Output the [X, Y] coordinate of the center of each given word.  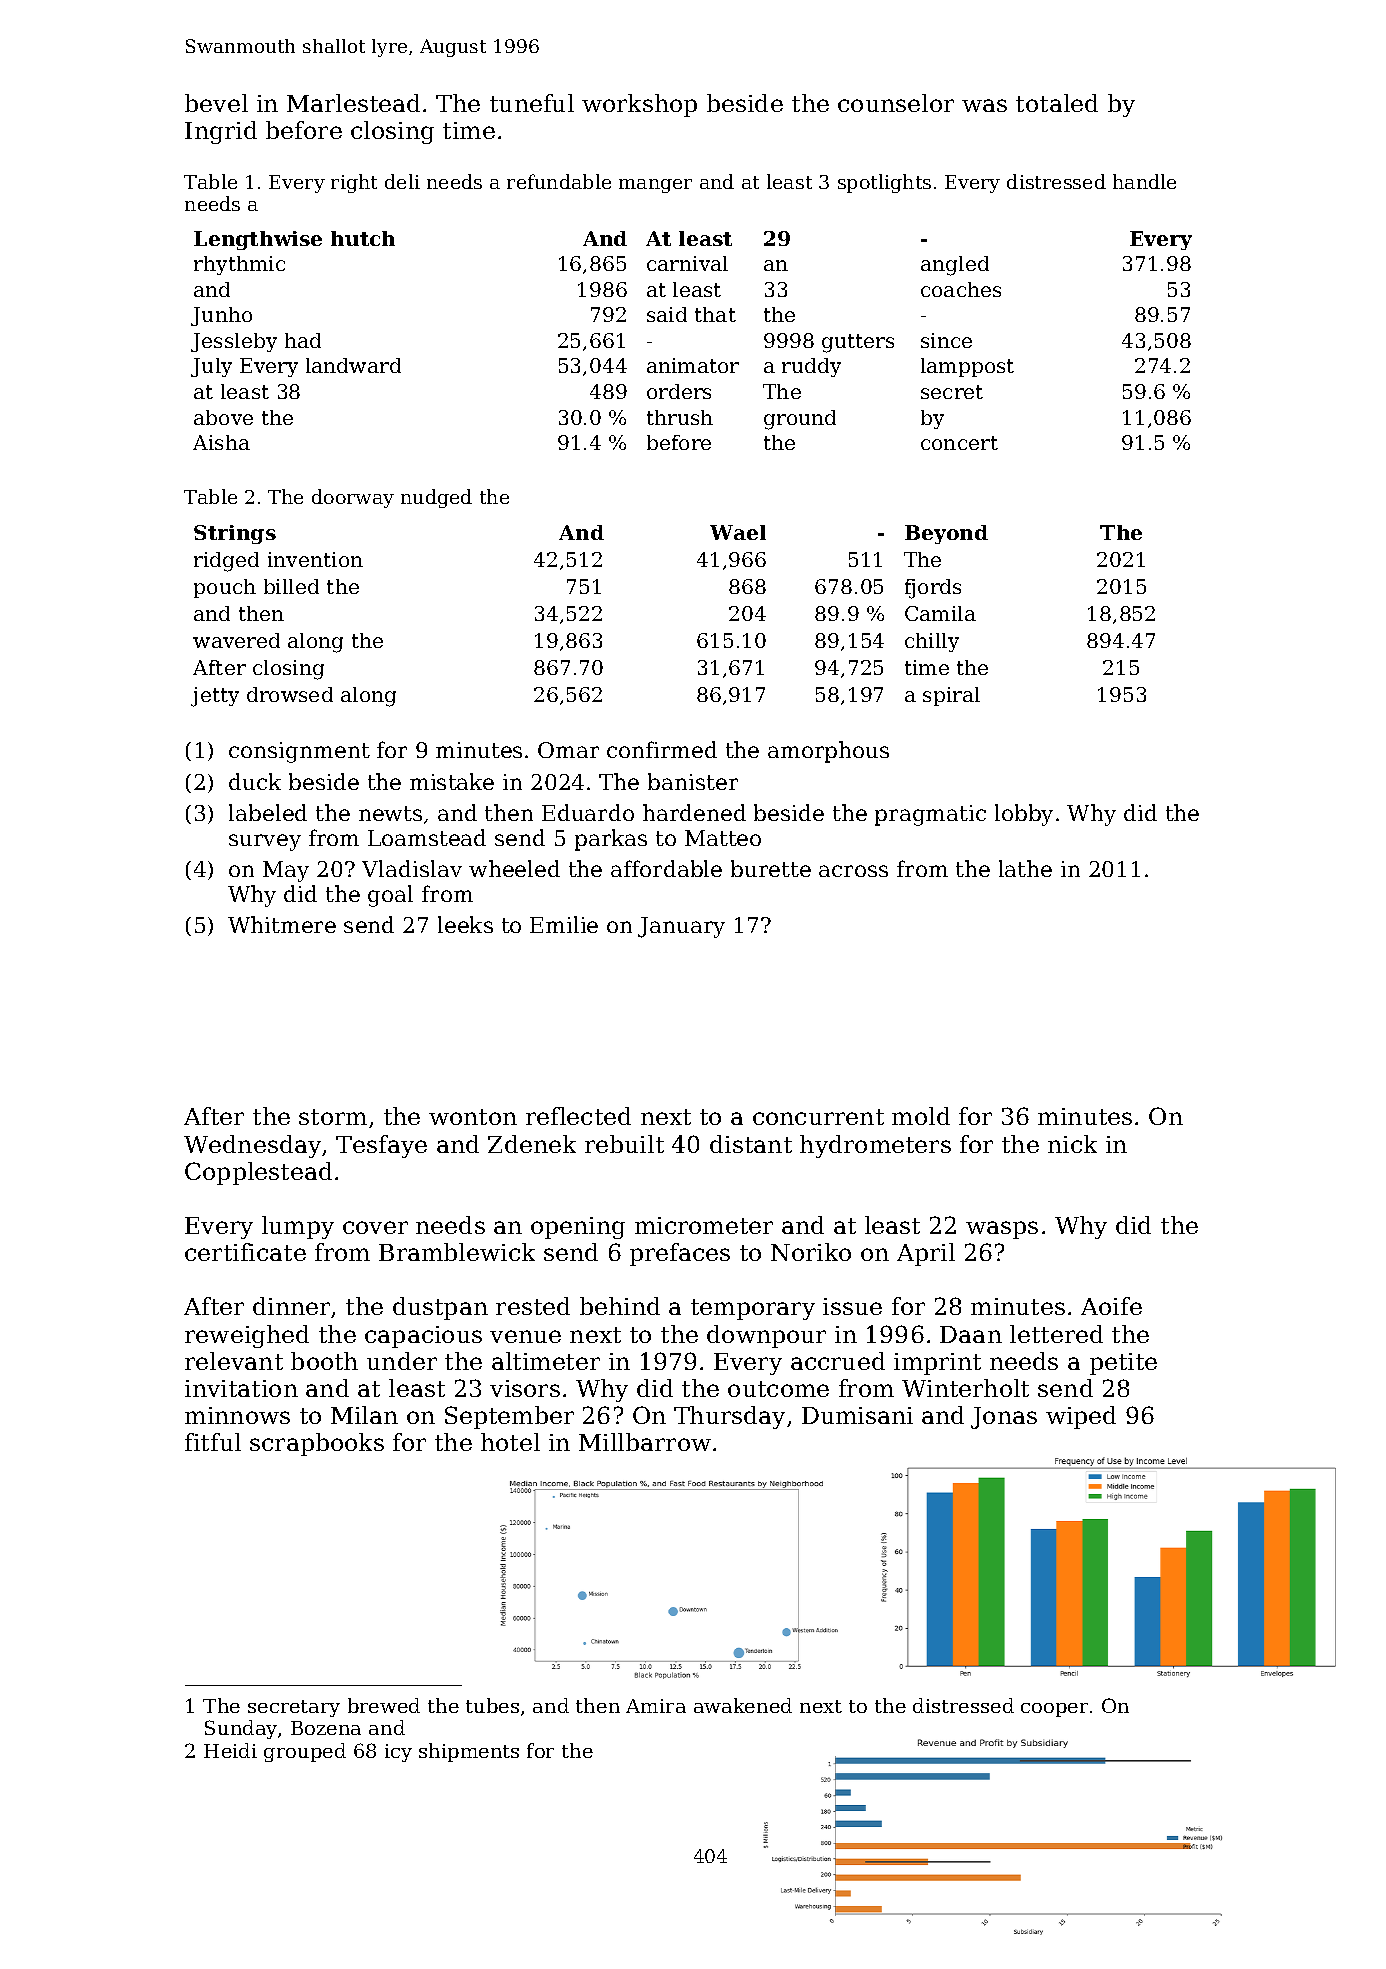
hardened [694, 812]
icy [398, 1753]
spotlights [884, 183]
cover [375, 1227]
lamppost [967, 367]
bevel [216, 103]
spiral [951, 696]
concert [959, 443]
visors [525, 1388]
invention [315, 559]
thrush [680, 417]
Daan [971, 1334]
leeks [465, 924]
